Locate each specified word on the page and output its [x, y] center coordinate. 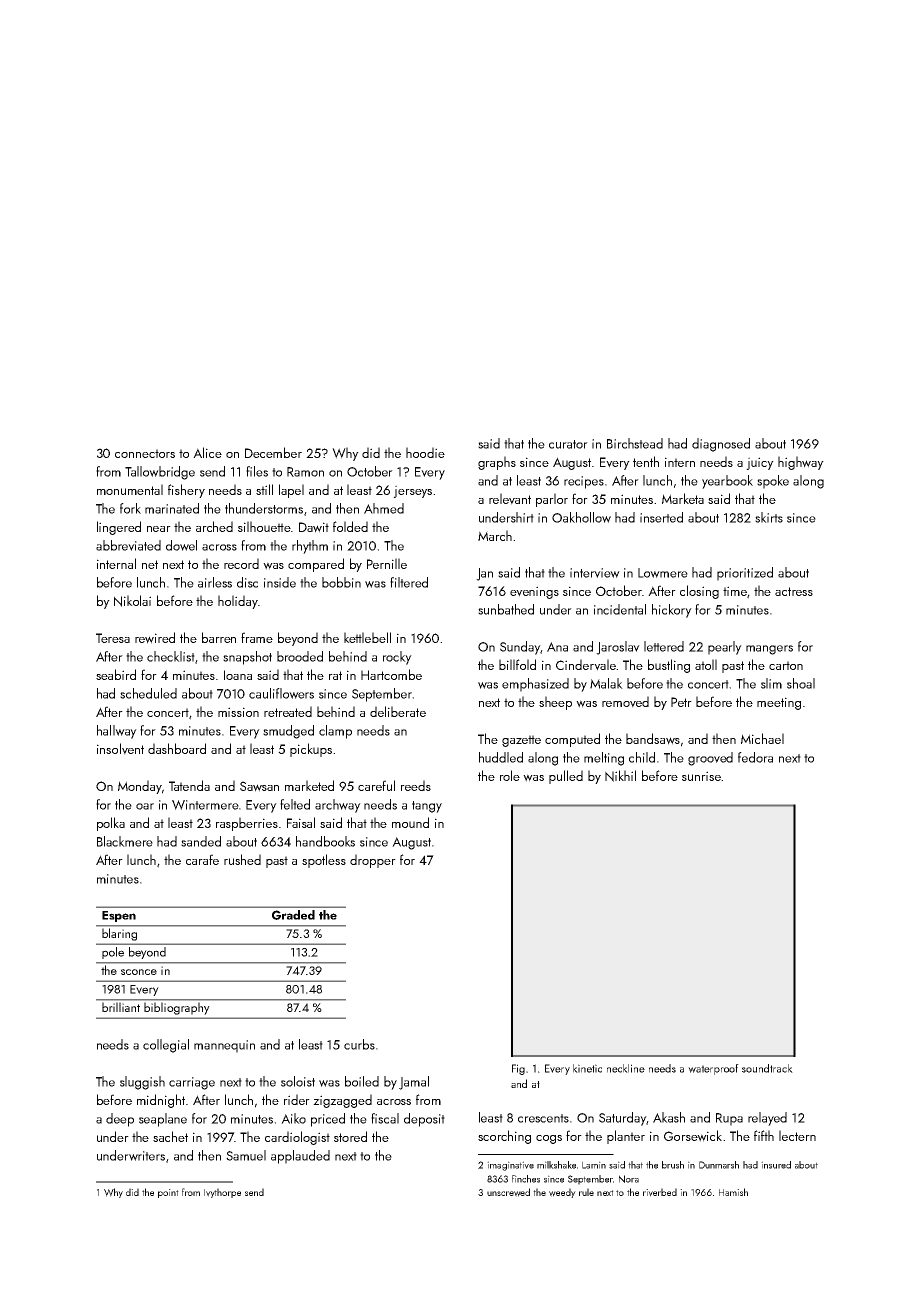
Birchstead [635, 443]
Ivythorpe [222, 1193]
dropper [373, 861]
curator [568, 444]
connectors [145, 453]
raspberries [247, 824]
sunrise [701, 776]
